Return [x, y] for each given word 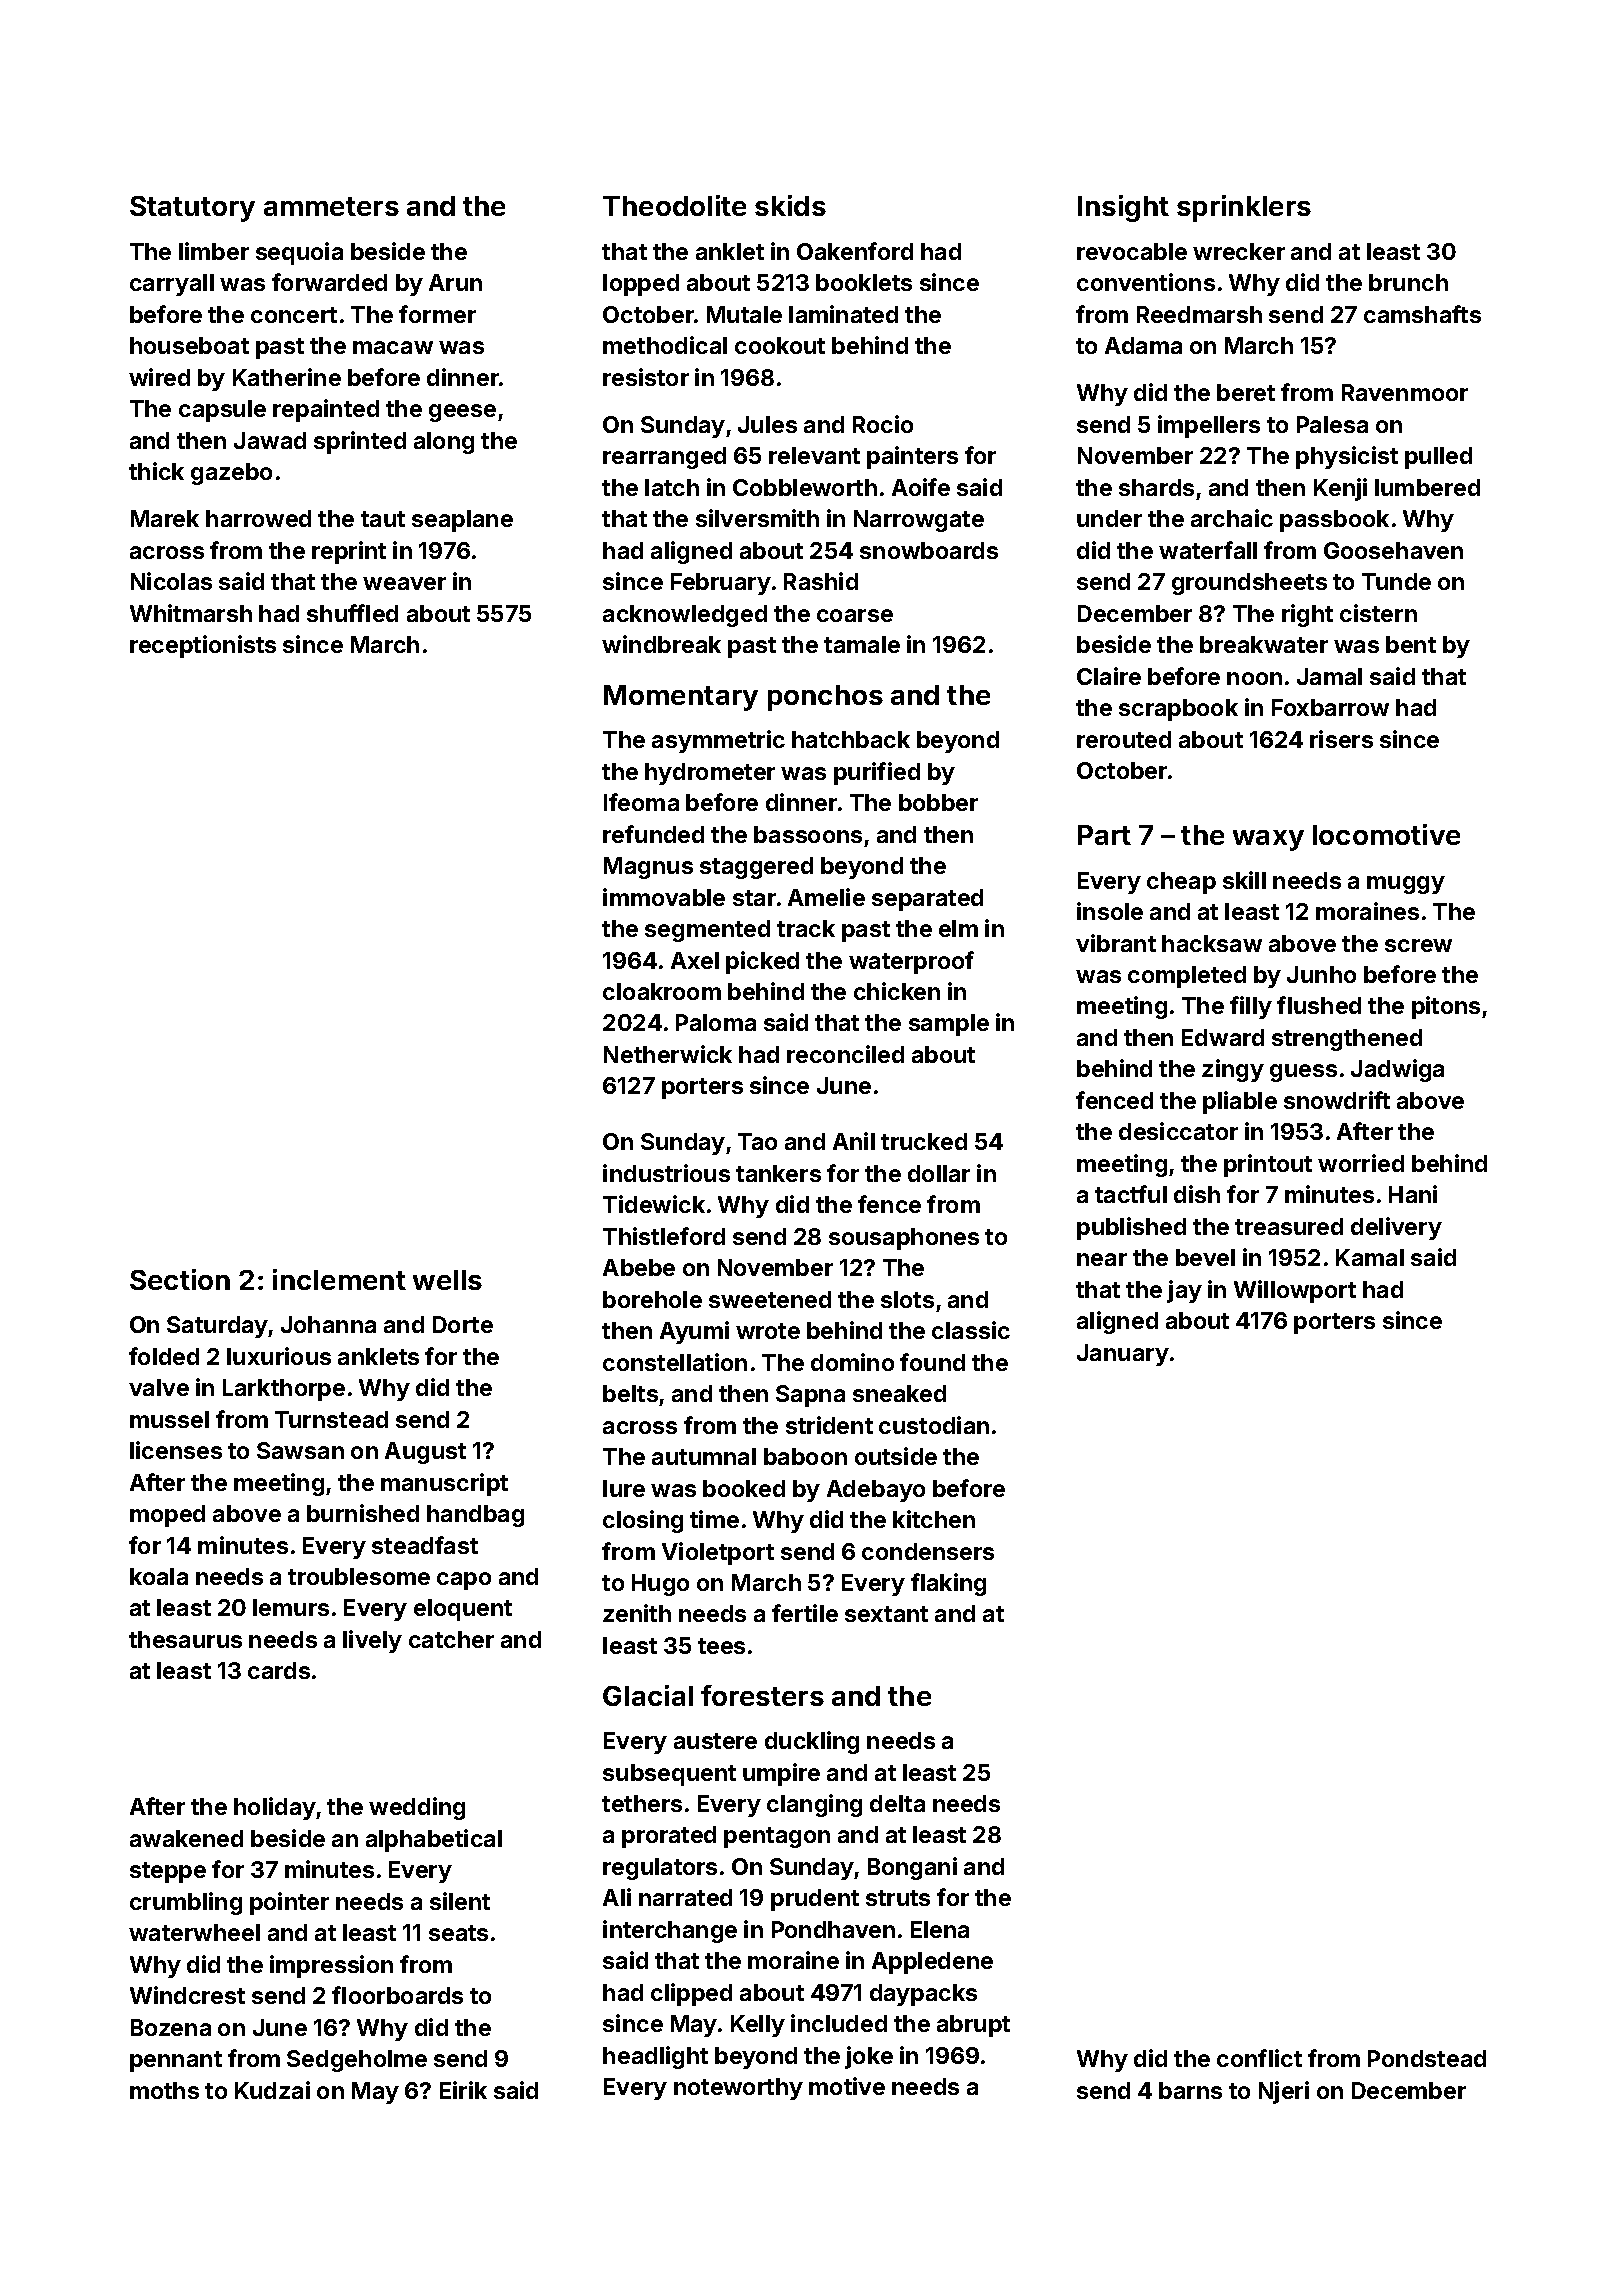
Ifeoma [641, 802]
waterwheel [194, 1932]
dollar [939, 1173]
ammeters [331, 206]
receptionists [203, 646]
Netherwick [668, 1054]
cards [279, 1670]
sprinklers [1244, 208]
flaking [948, 1584]
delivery [1396, 1228]
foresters [762, 1695]
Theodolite [674, 205]
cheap [1181, 883]
